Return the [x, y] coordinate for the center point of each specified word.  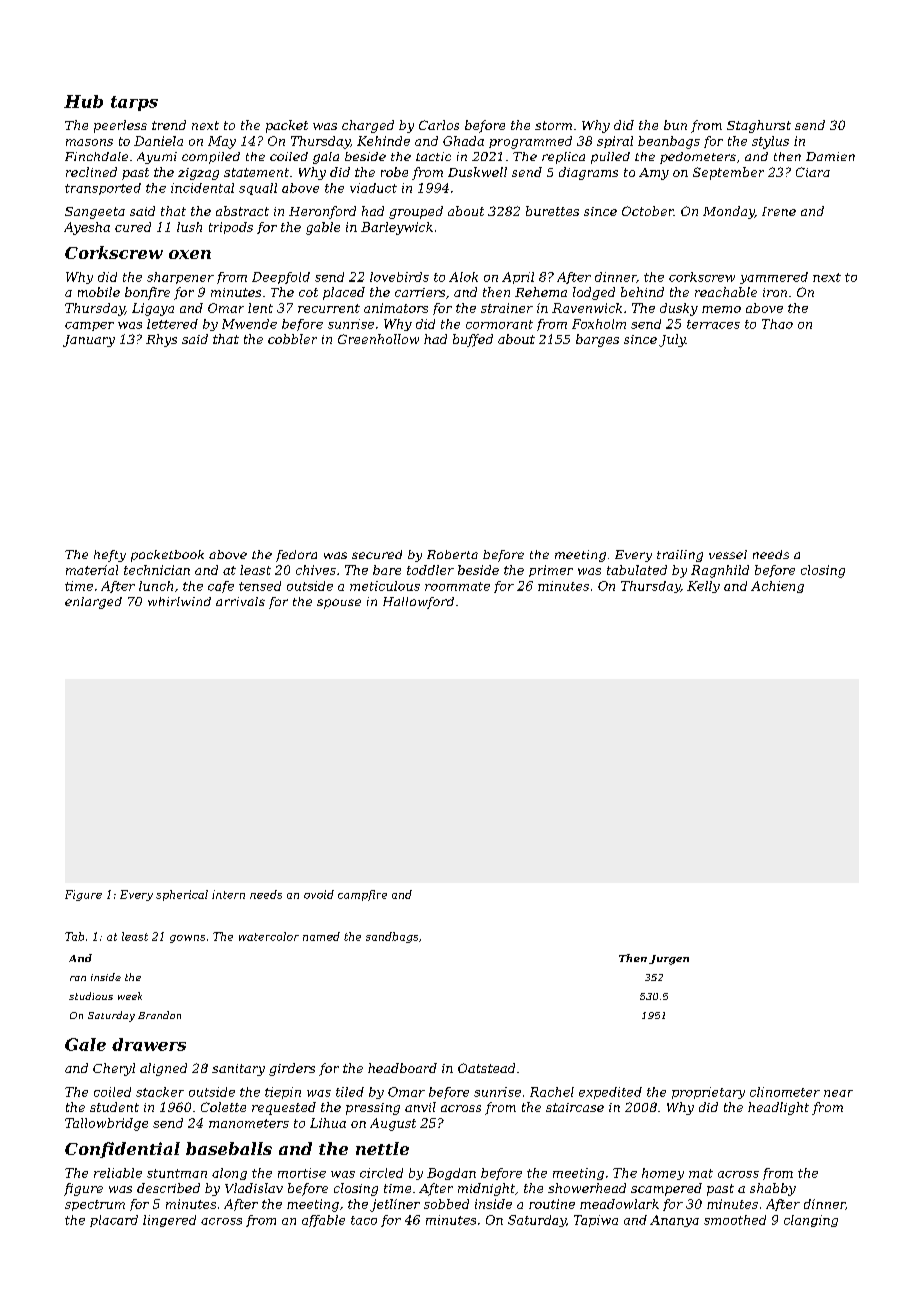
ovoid [319, 894]
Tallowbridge [106, 1124]
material [92, 570]
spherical [182, 895]
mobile [99, 292]
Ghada [463, 141]
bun [675, 125]
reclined [91, 172]
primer [551, 571]
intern [228, 894]
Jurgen [669, 960]
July [672, 340]
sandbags [392, 937]
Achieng [777, 587]
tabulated [637, 570]
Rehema [541, 292]
